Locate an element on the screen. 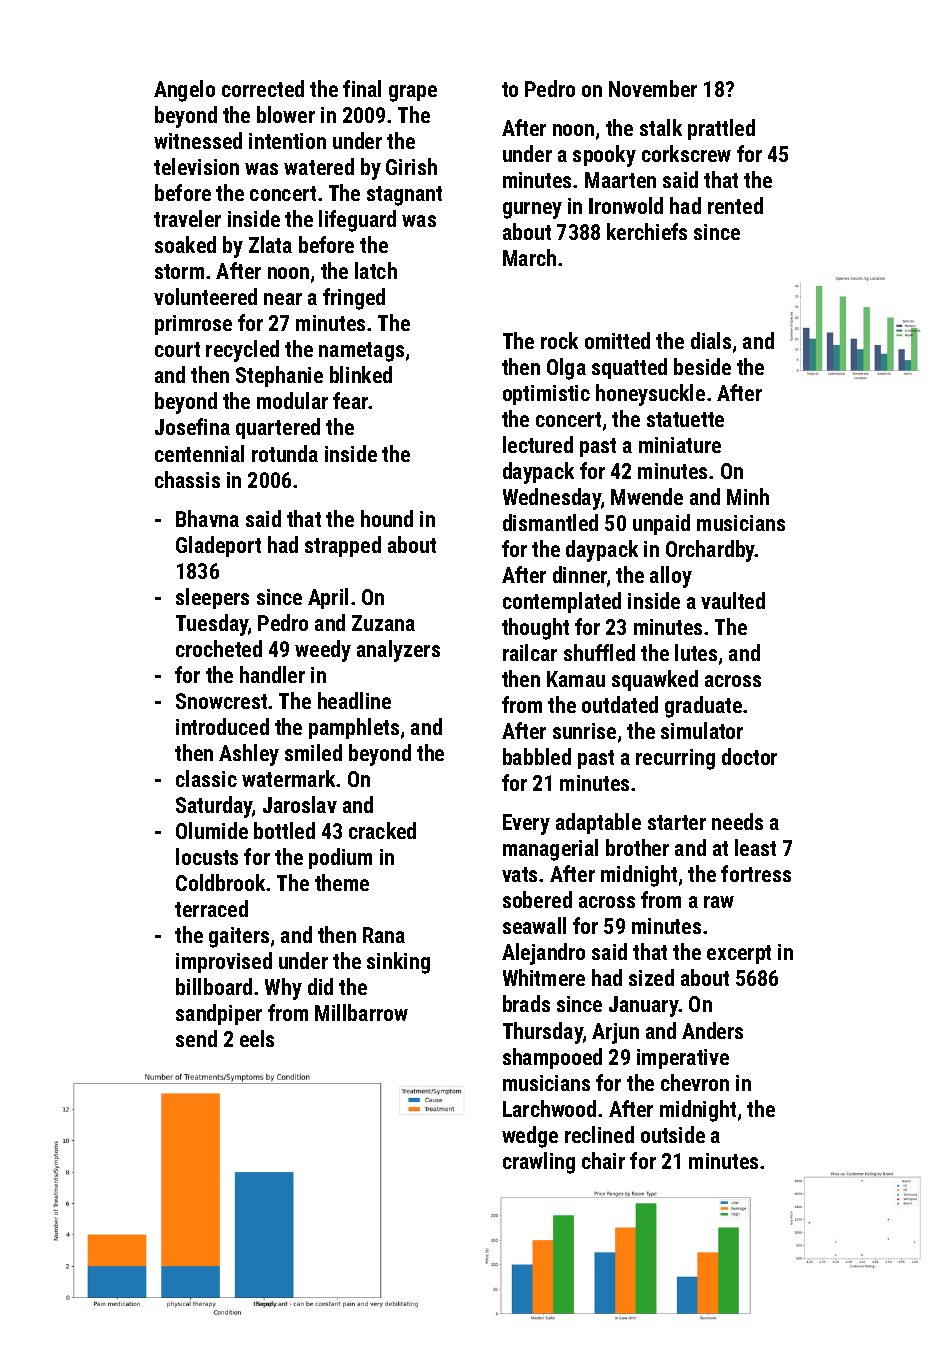  excerpt is located at coordinates (739, 954).
